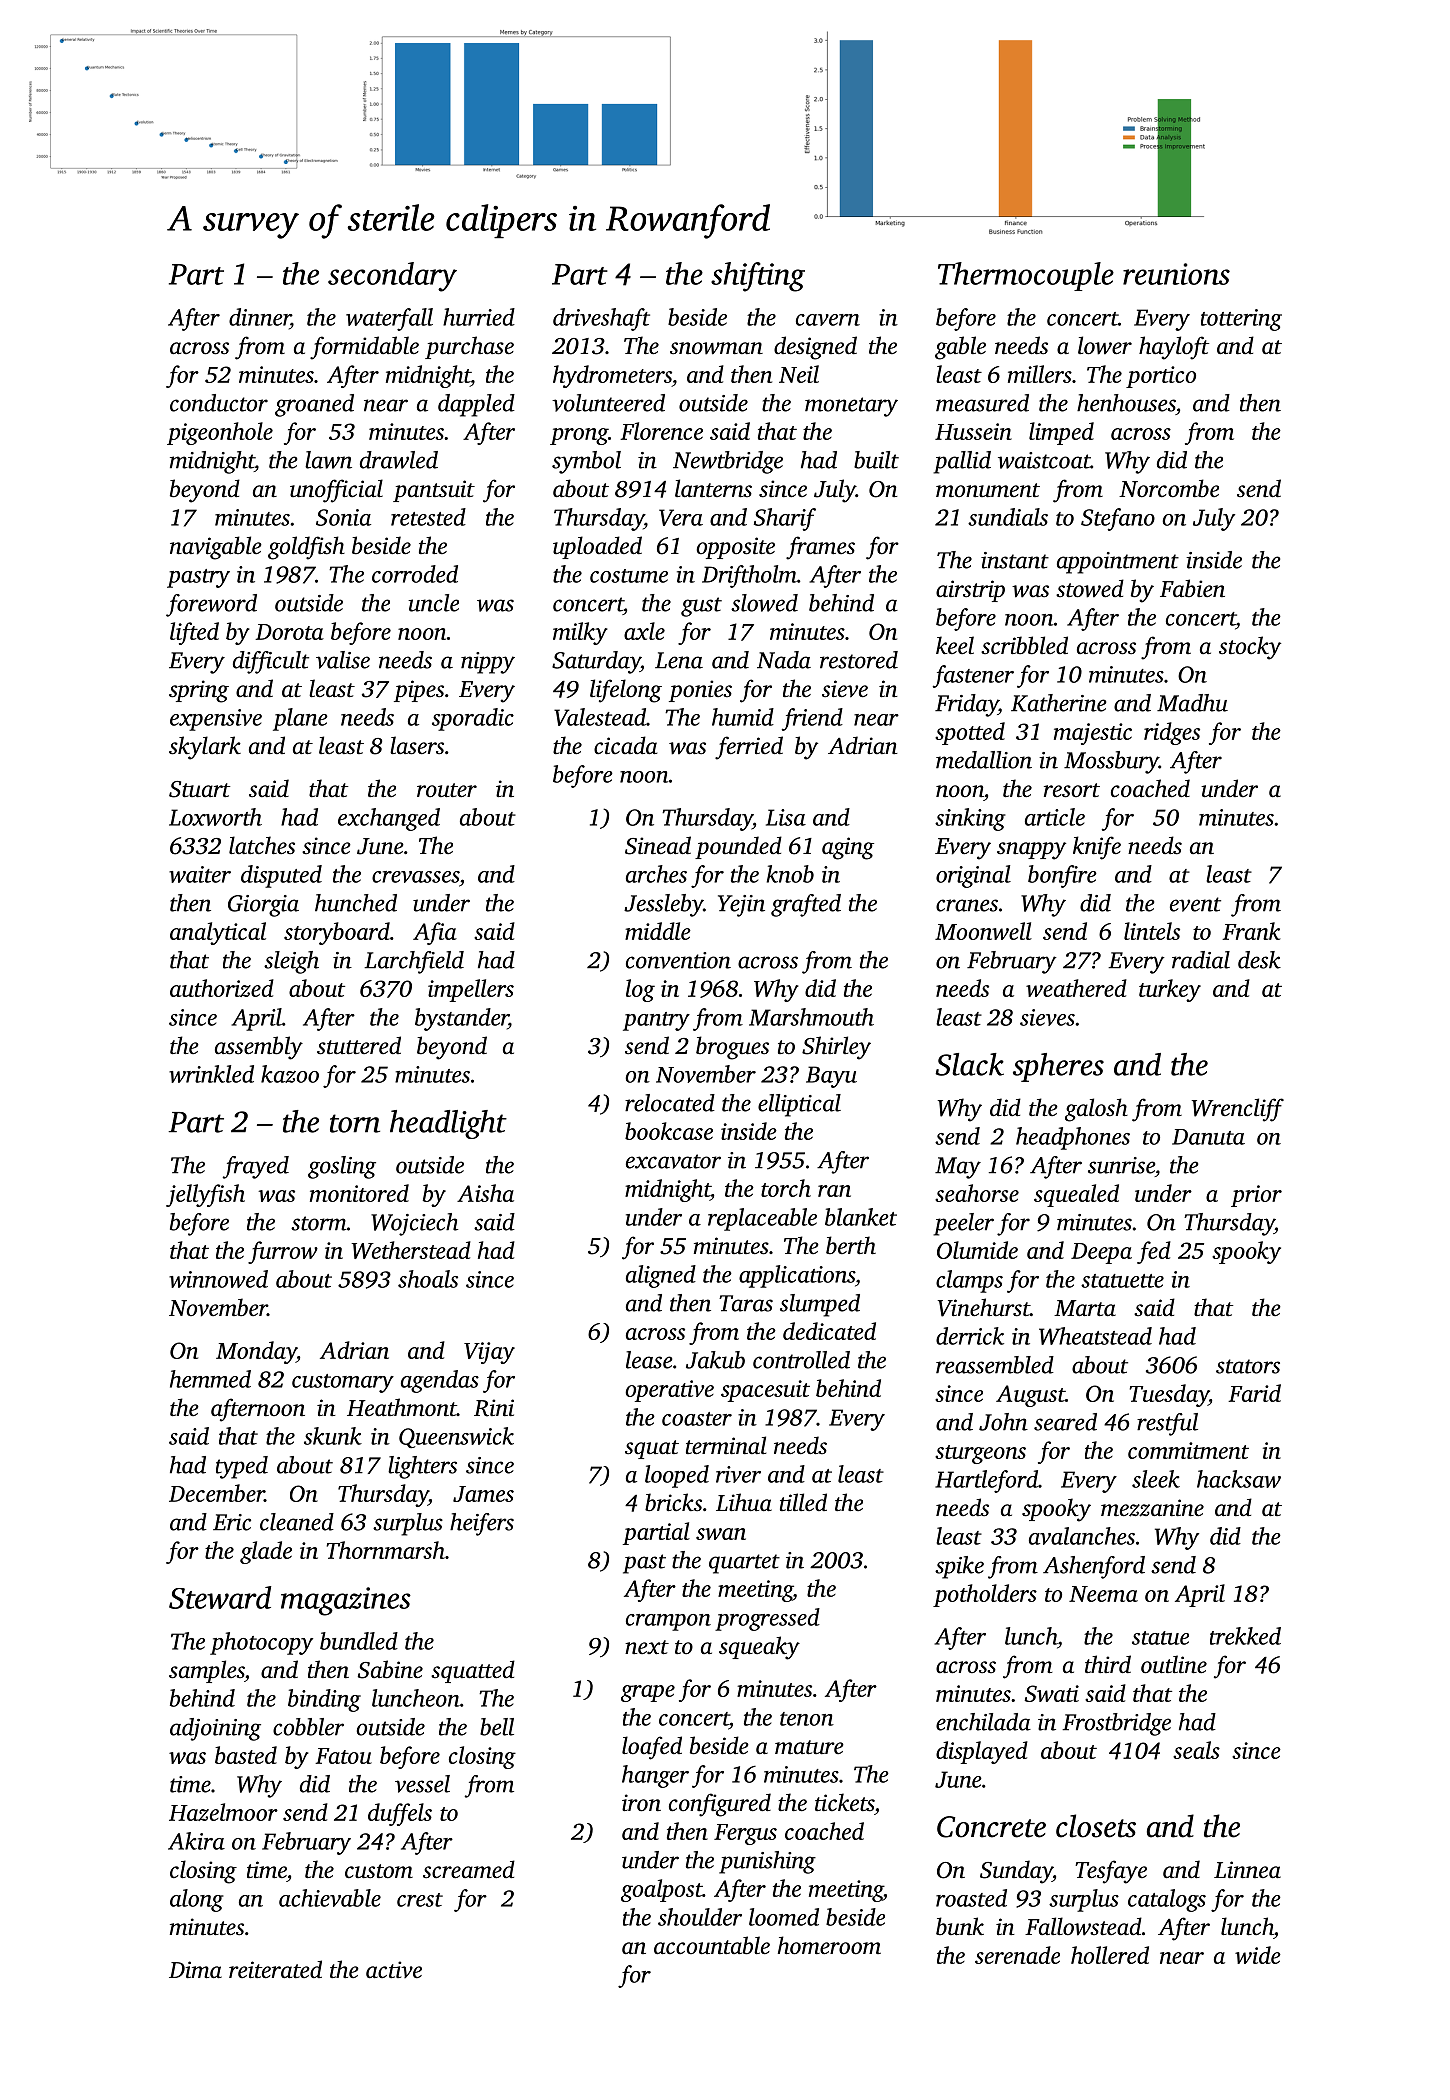 This image has width=1450, height=2100. What do you see at coordinates (420, 1900) in the image?
I see `crest` at bounding box center [420, 1900].
